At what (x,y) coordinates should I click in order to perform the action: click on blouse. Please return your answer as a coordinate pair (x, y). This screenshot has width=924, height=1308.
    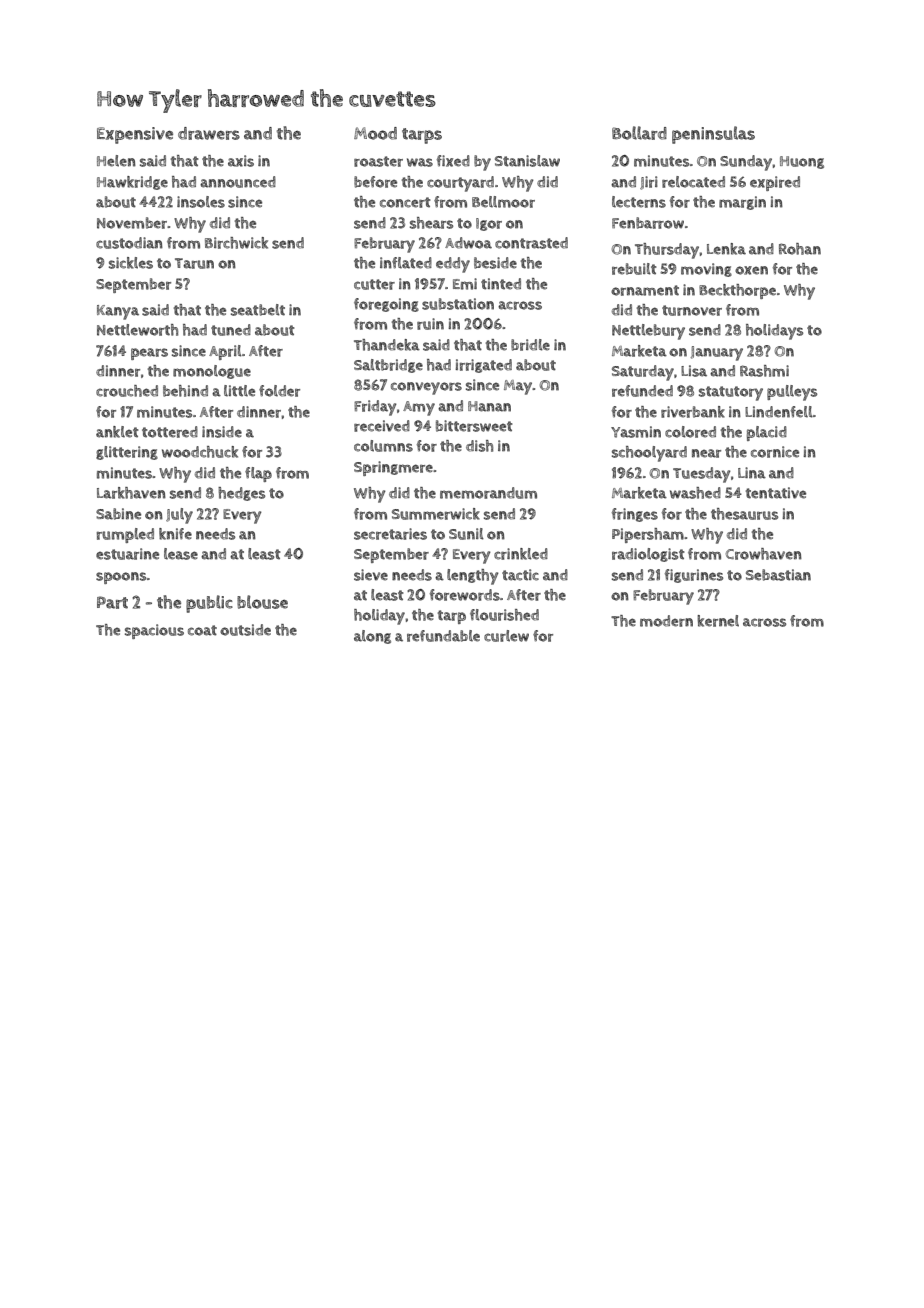
    Looking at the image, I should click on (262, 602).
